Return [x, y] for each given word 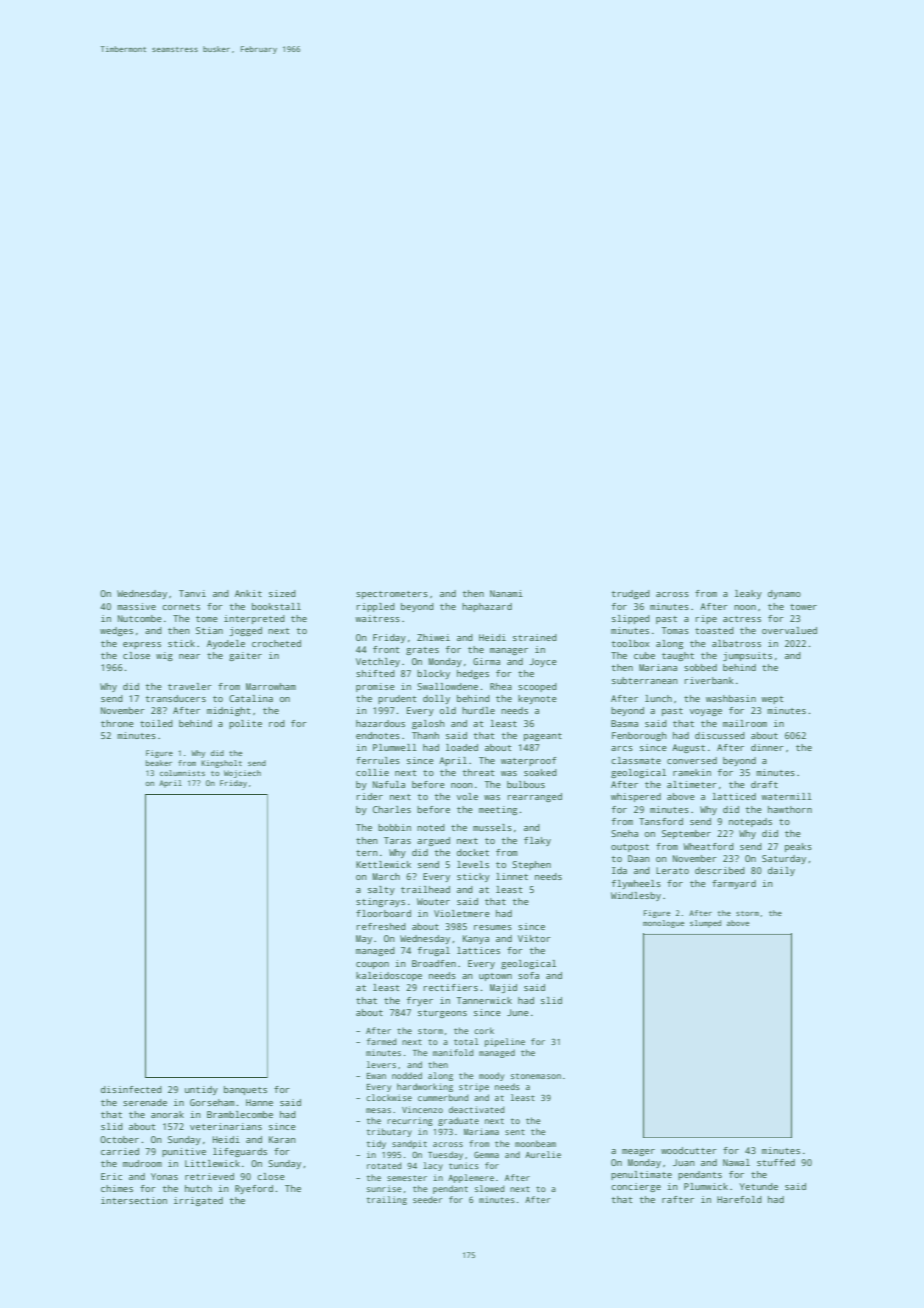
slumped [705, 924]
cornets [181, 607]
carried [120, 1151]
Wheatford [708, 846]
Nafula [389, 784]
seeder [427, 1199]
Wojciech [242, 774]
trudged [631, 594]
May [364, 939]
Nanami [506, 593]
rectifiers [451, 987]
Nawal [736, 1162]
